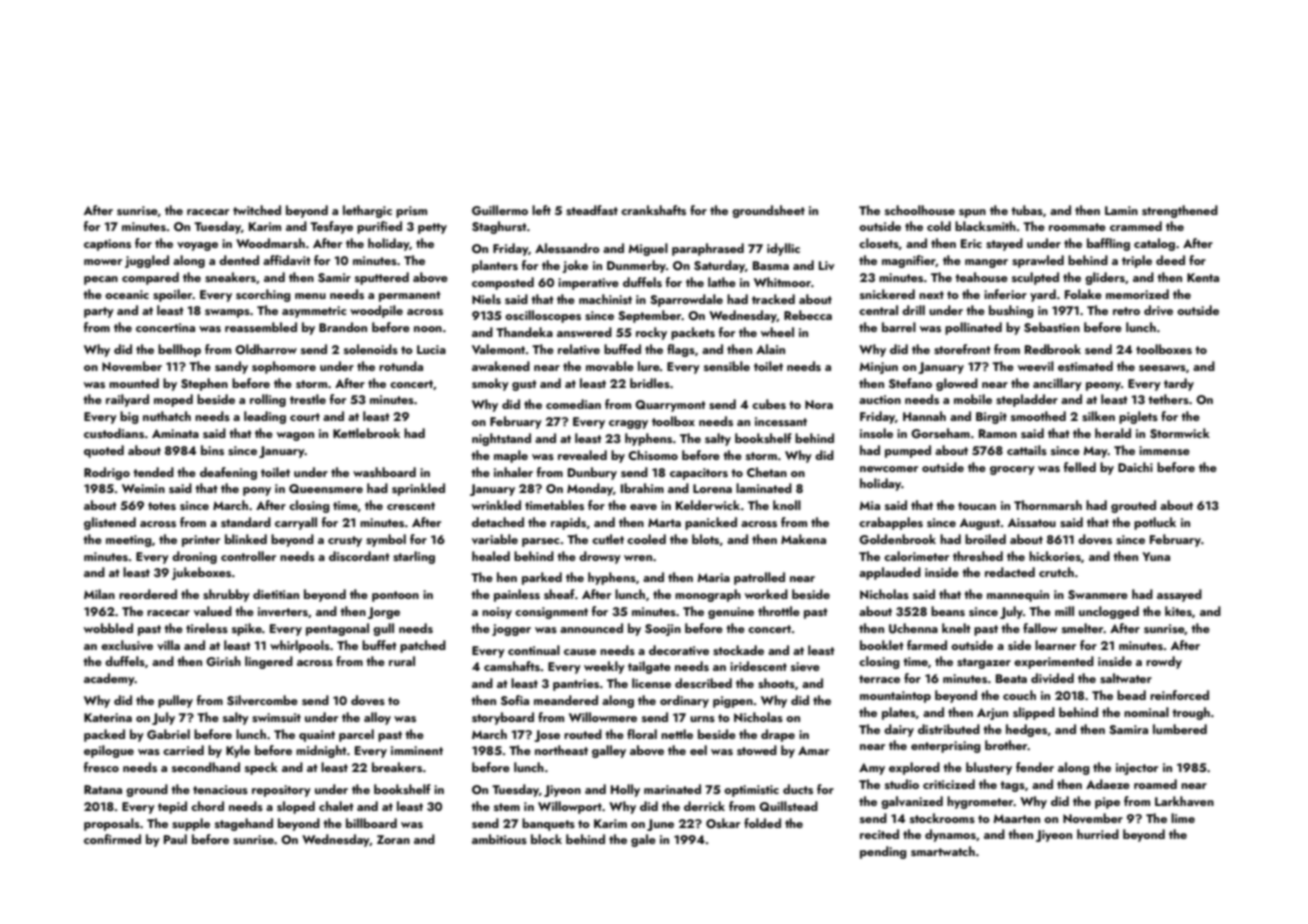 The width and height of the screenshot is (1308, 924). What do you see at coordinates (1098, 834) in the screenshot?
I see `hurried` at bounding box center [1098, 834].
